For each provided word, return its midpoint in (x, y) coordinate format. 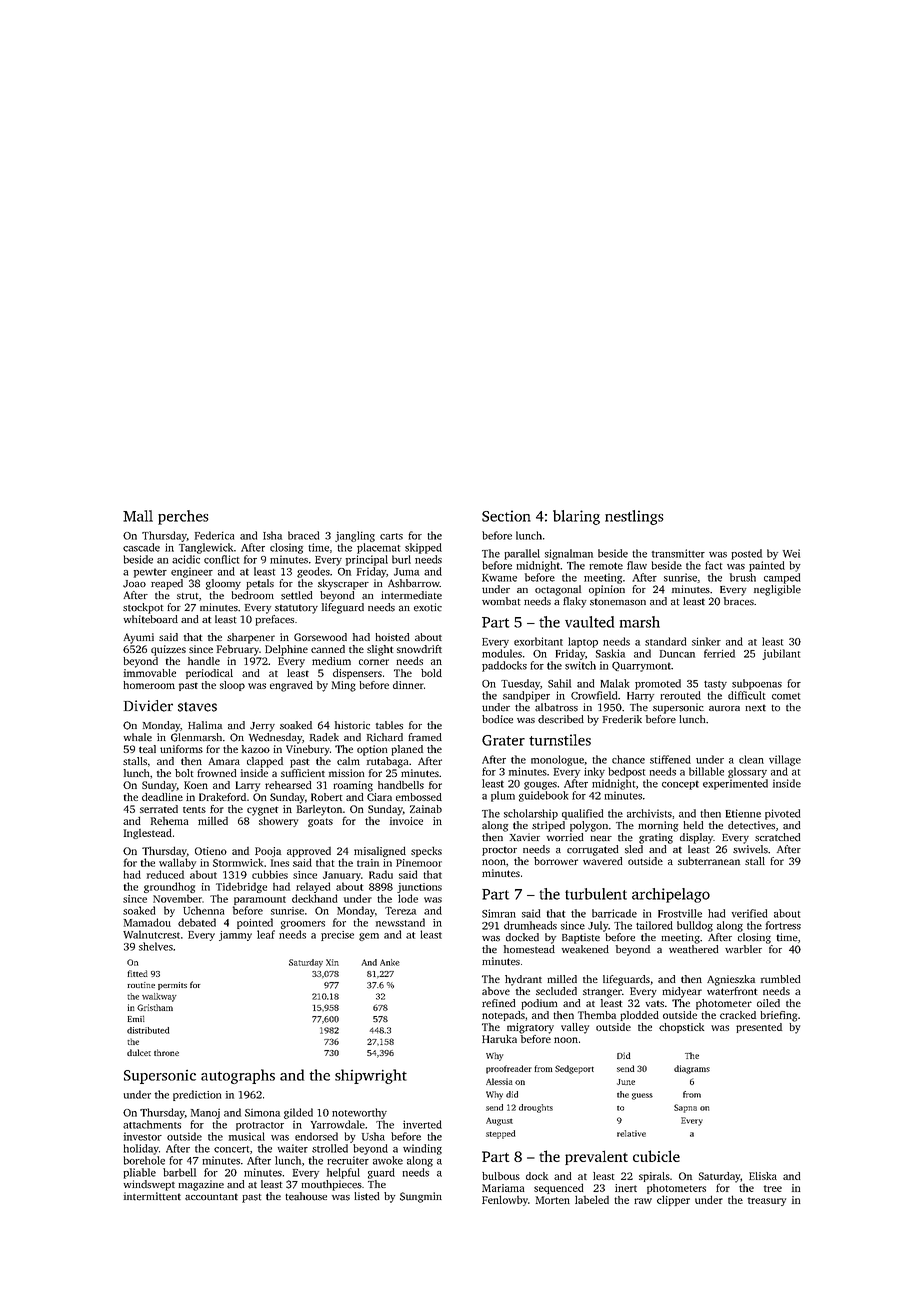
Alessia (499, 1081)
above (496, 991)
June (626, 1082)
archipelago (671, 895)
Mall (138, 516)
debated (197, 922)
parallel (522, 554)
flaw (637, 565)
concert (231, 1149)
